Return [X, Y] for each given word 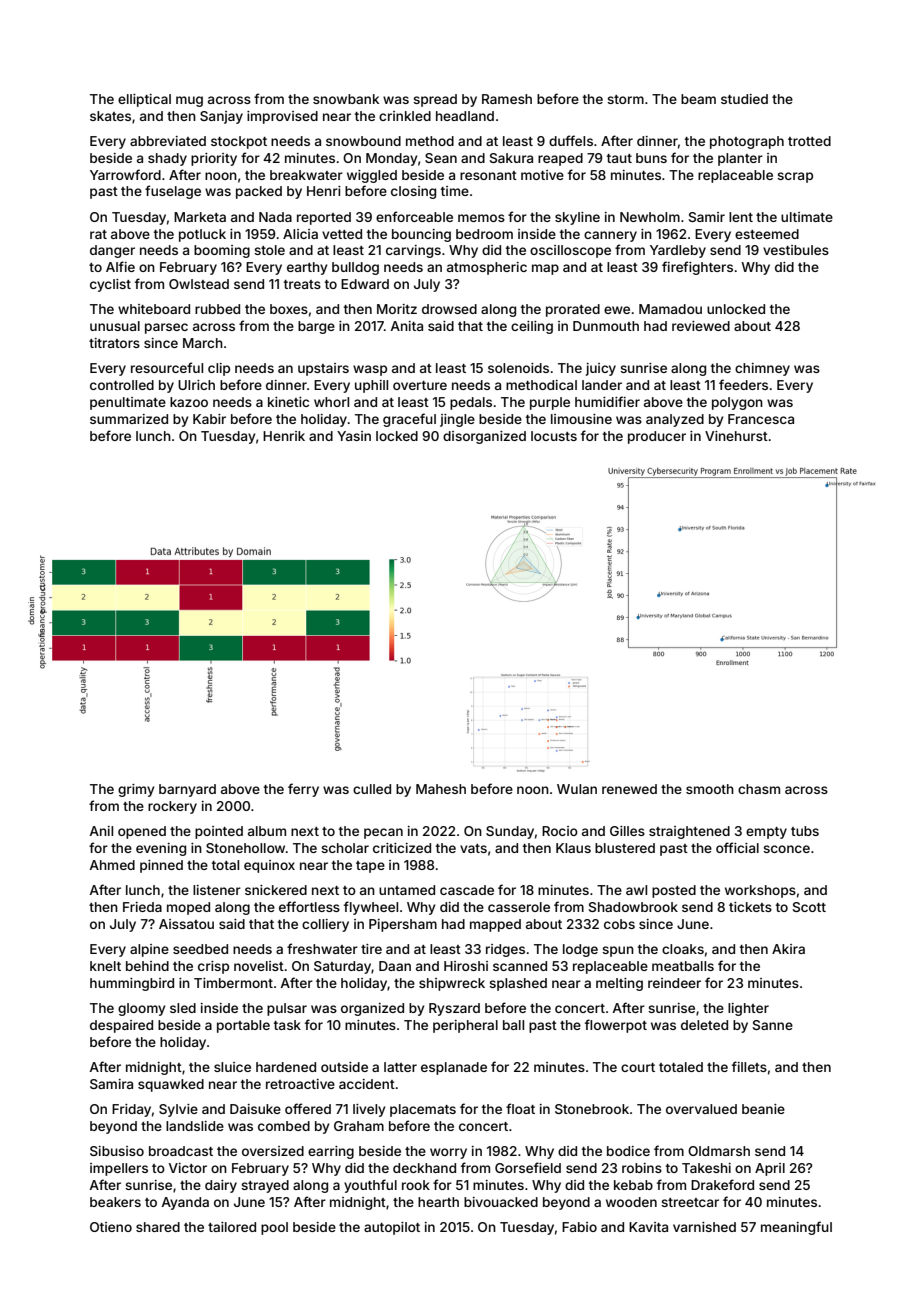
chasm [759, 789]
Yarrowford [125, 174]
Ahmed [112, 865]
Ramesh [507, 99]
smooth [710, 789]
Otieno [111, 1227]
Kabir [209, 419]
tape [370, 867]
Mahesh [441, 789]
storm [625, 99]
